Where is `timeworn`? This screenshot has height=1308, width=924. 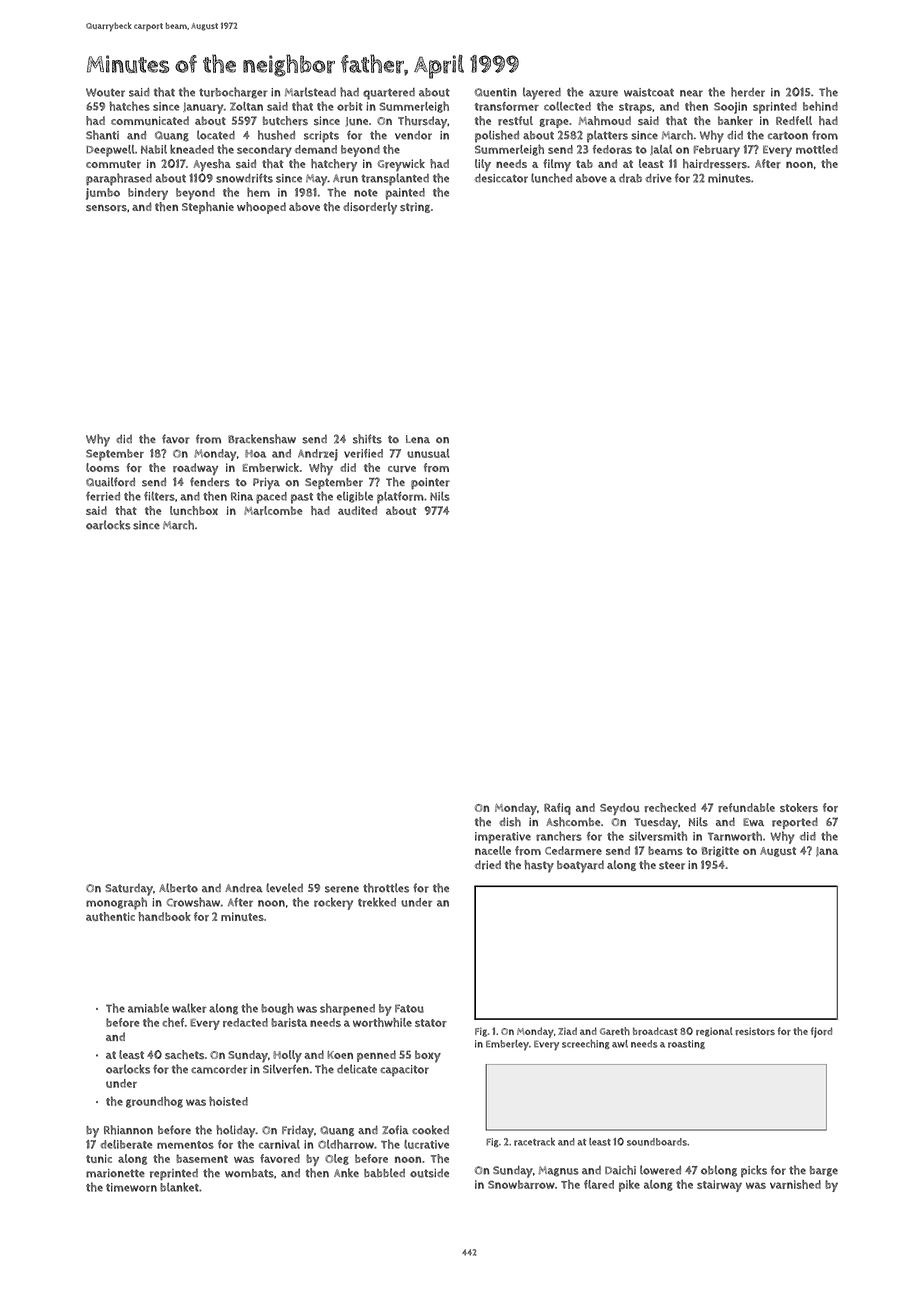 timeworn is located at coordinates (131, 1187).
